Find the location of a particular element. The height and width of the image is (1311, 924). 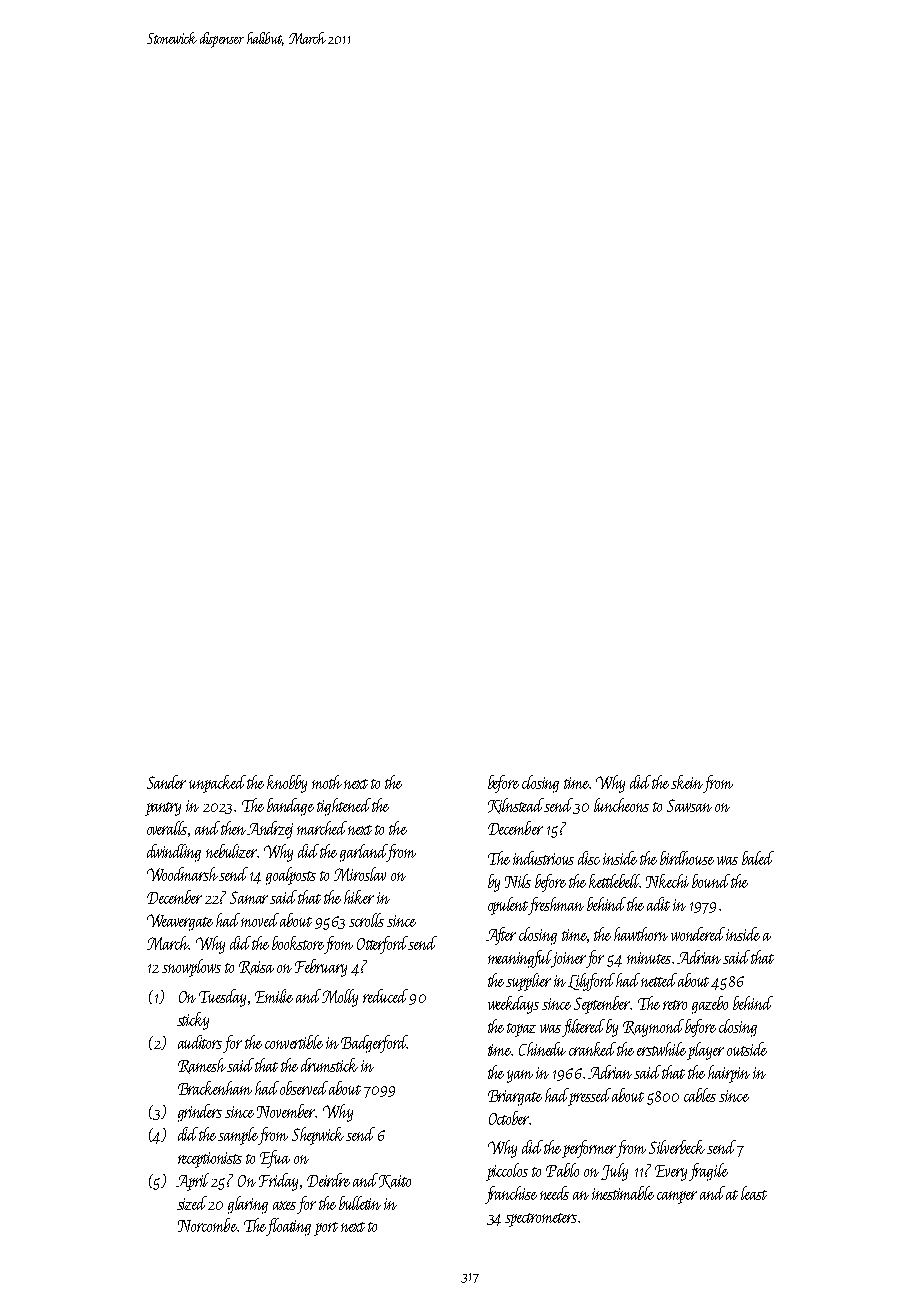

pressed is located at coordinates (590, 1097).
